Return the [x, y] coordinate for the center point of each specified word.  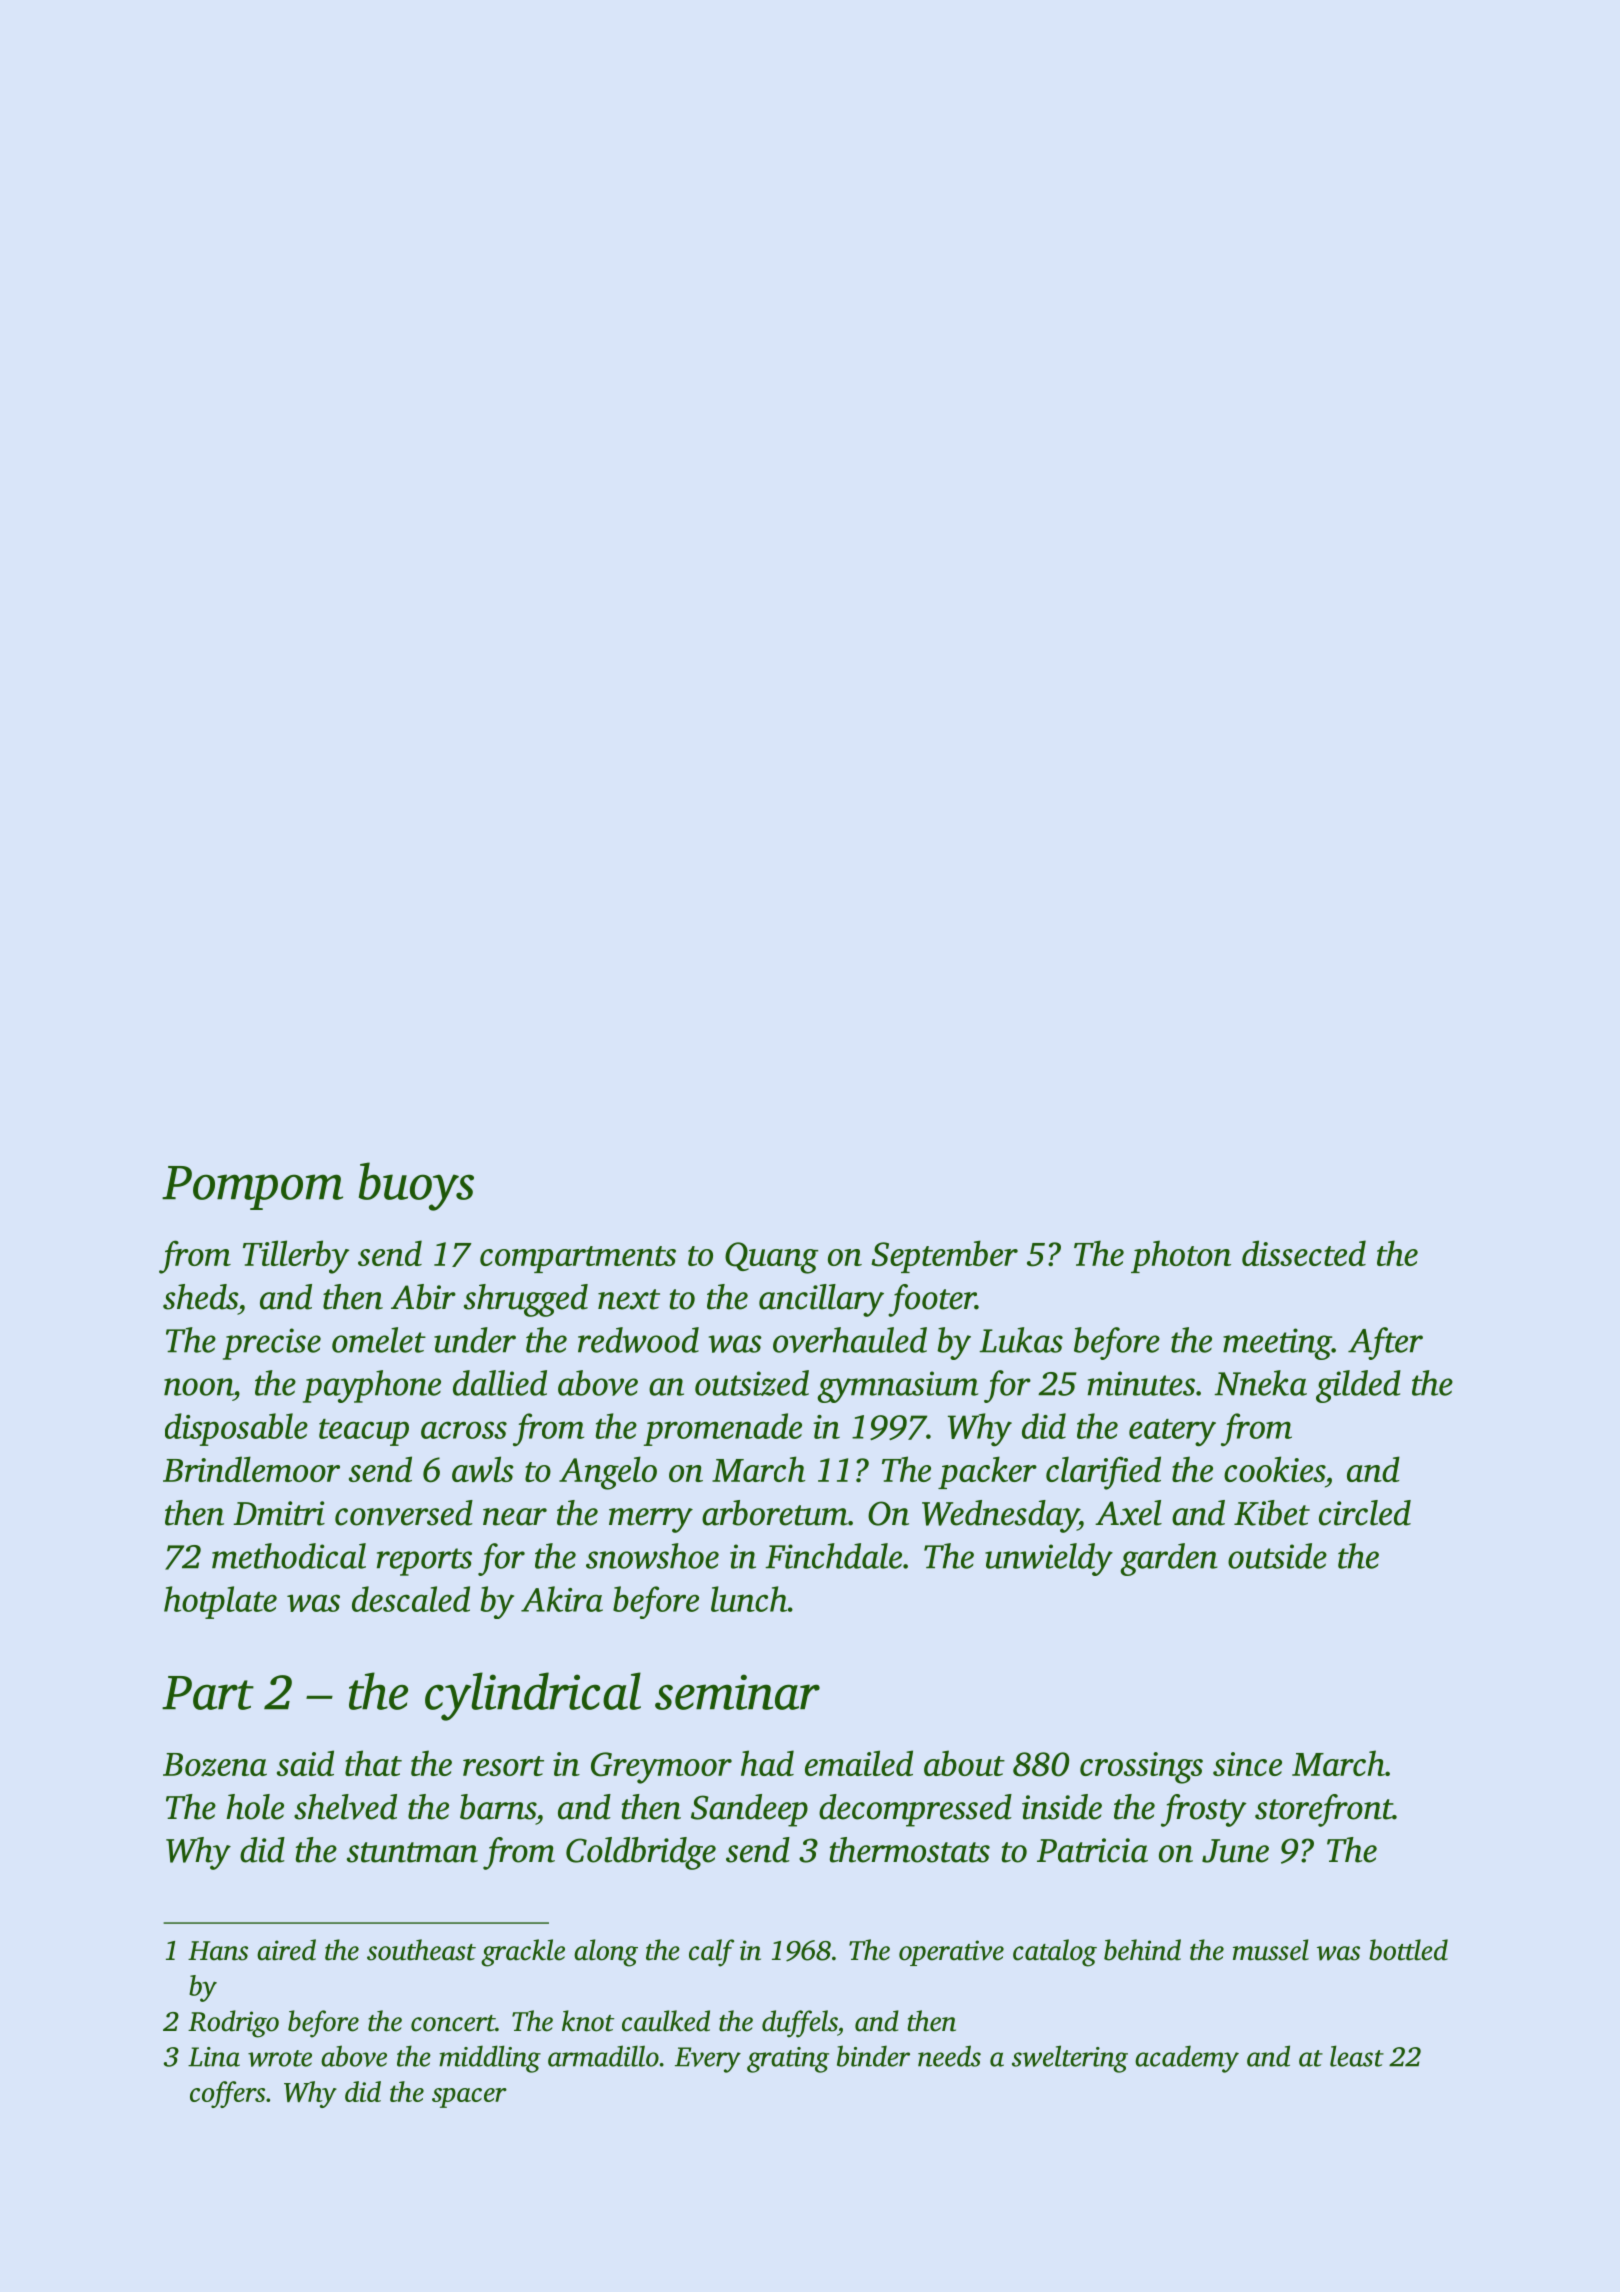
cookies [1274, 1469]
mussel [1271, 1950]
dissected [1304, 1253]
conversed [404, 1513]
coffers [227, 2094]
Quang [771, 1258]
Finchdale [833, 1556]
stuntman [412, 1852]
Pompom [252, 1188]
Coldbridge [641, 1853]
